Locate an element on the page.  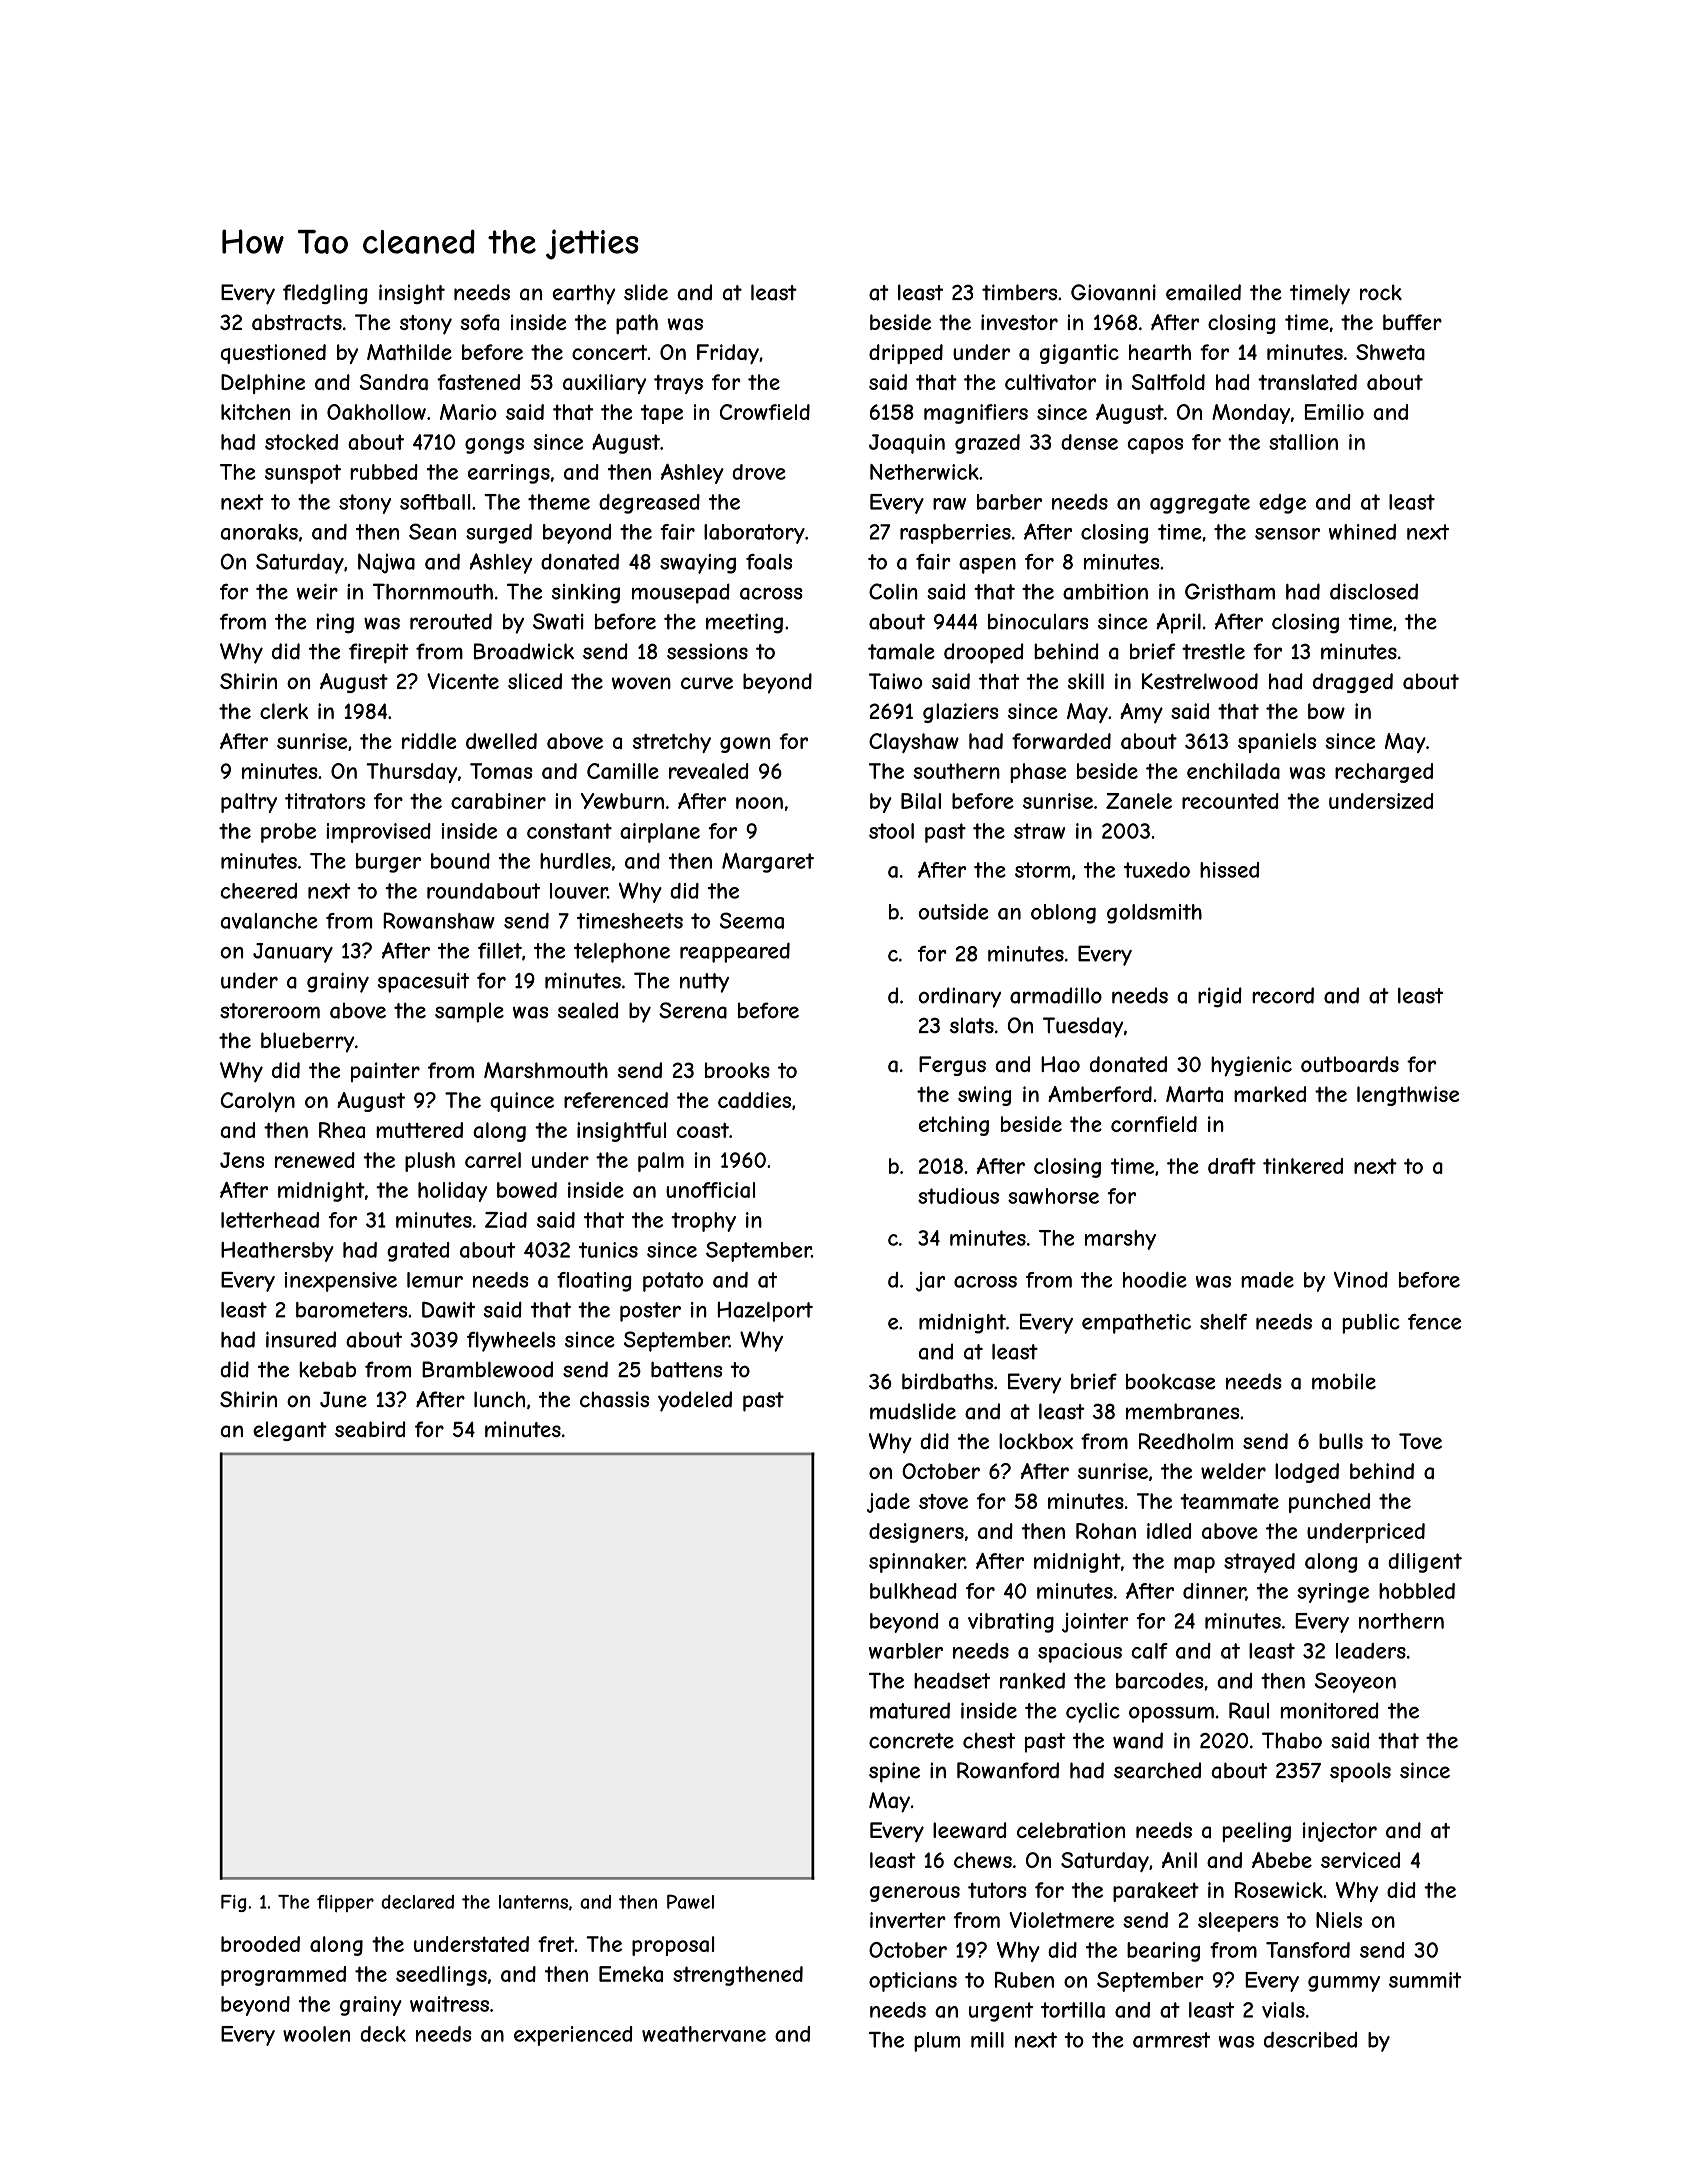
rock is located at coordinates (1381, 292).
